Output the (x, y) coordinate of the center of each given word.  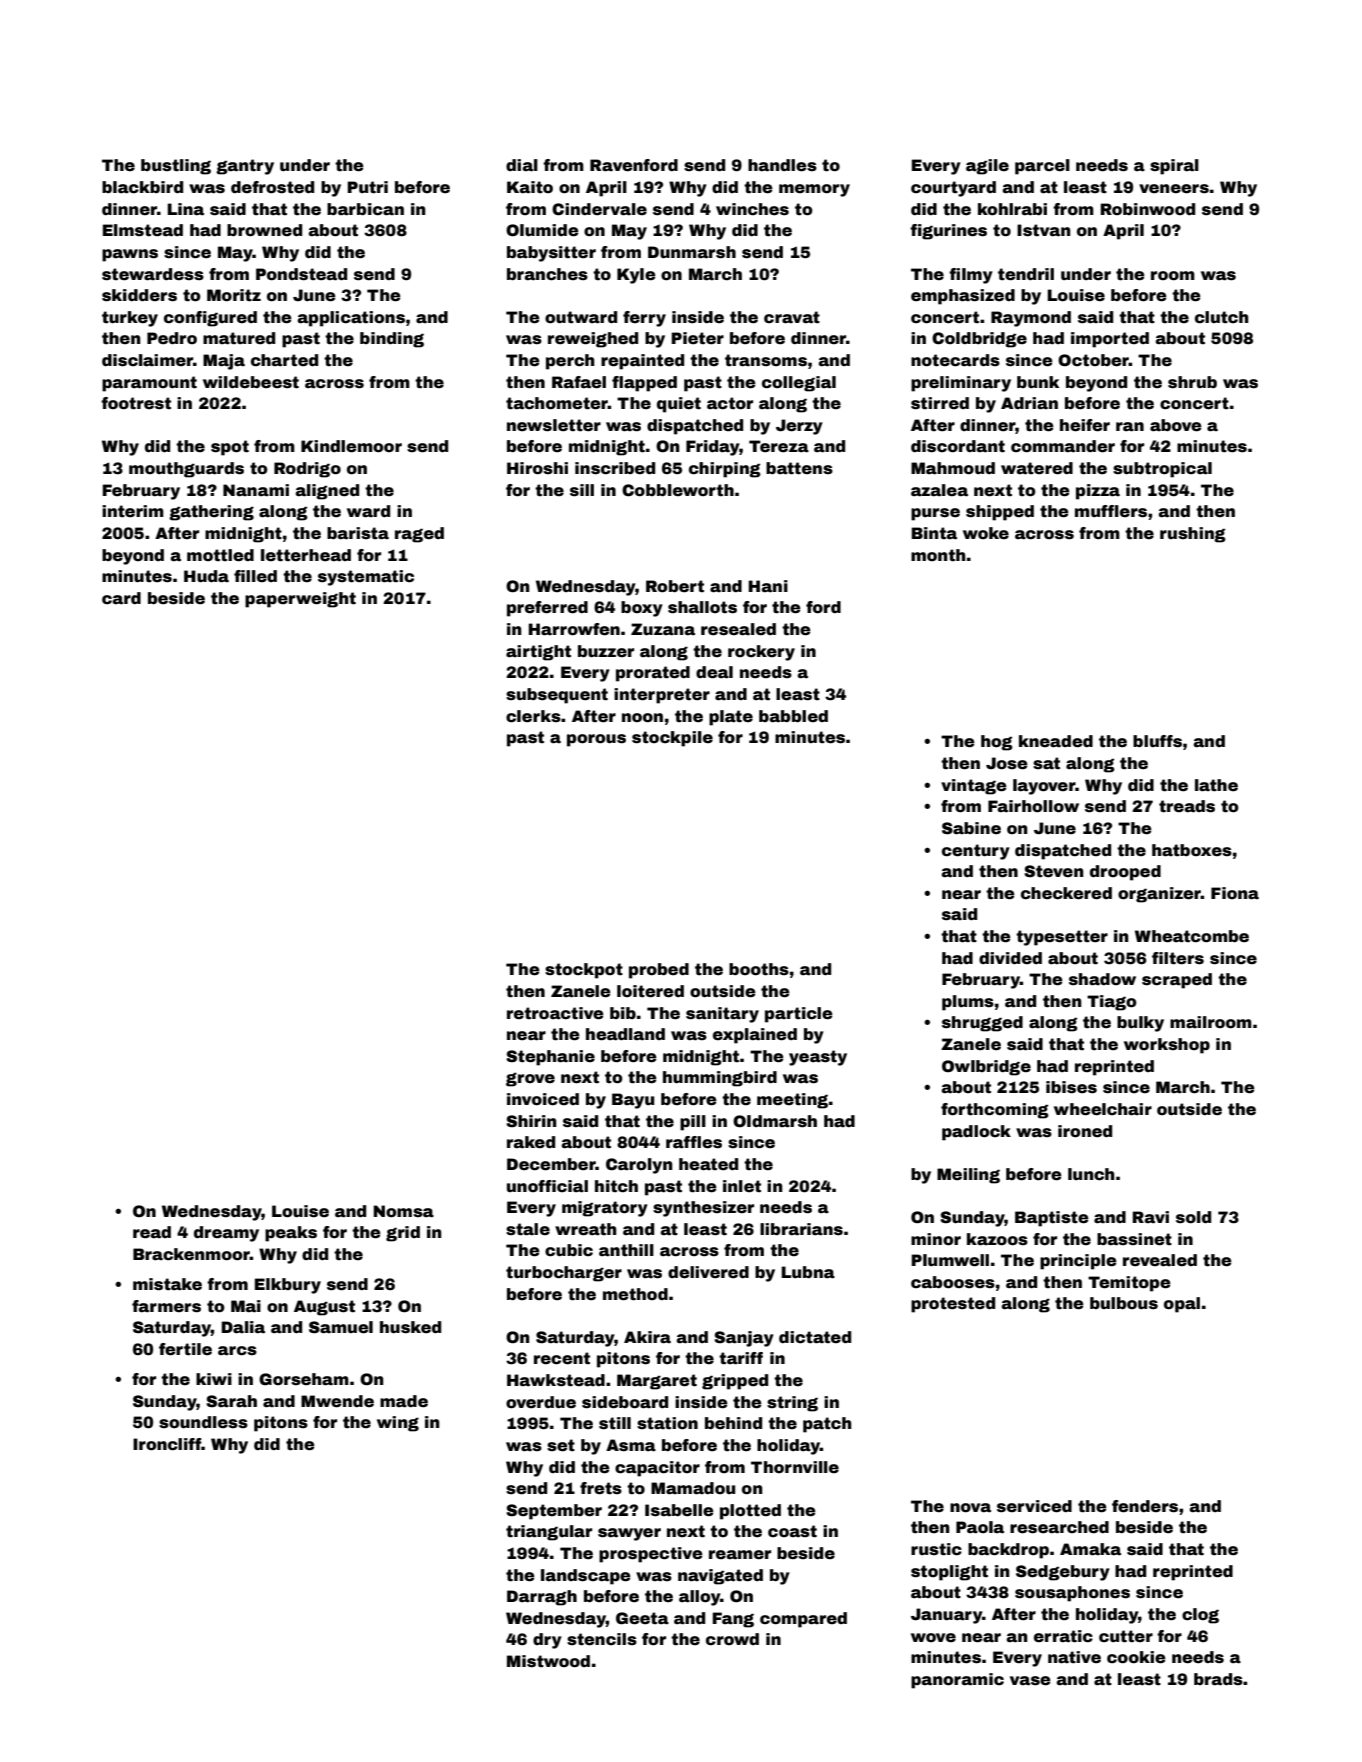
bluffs (1157, 741)
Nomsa (404, 1211)
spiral (1174, 167)
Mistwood (548, 1661)
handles (782, 165)
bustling (176, 167)
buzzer (606, 651)
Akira (647, 1337)
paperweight (300, 600)
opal (1182, 1305)
